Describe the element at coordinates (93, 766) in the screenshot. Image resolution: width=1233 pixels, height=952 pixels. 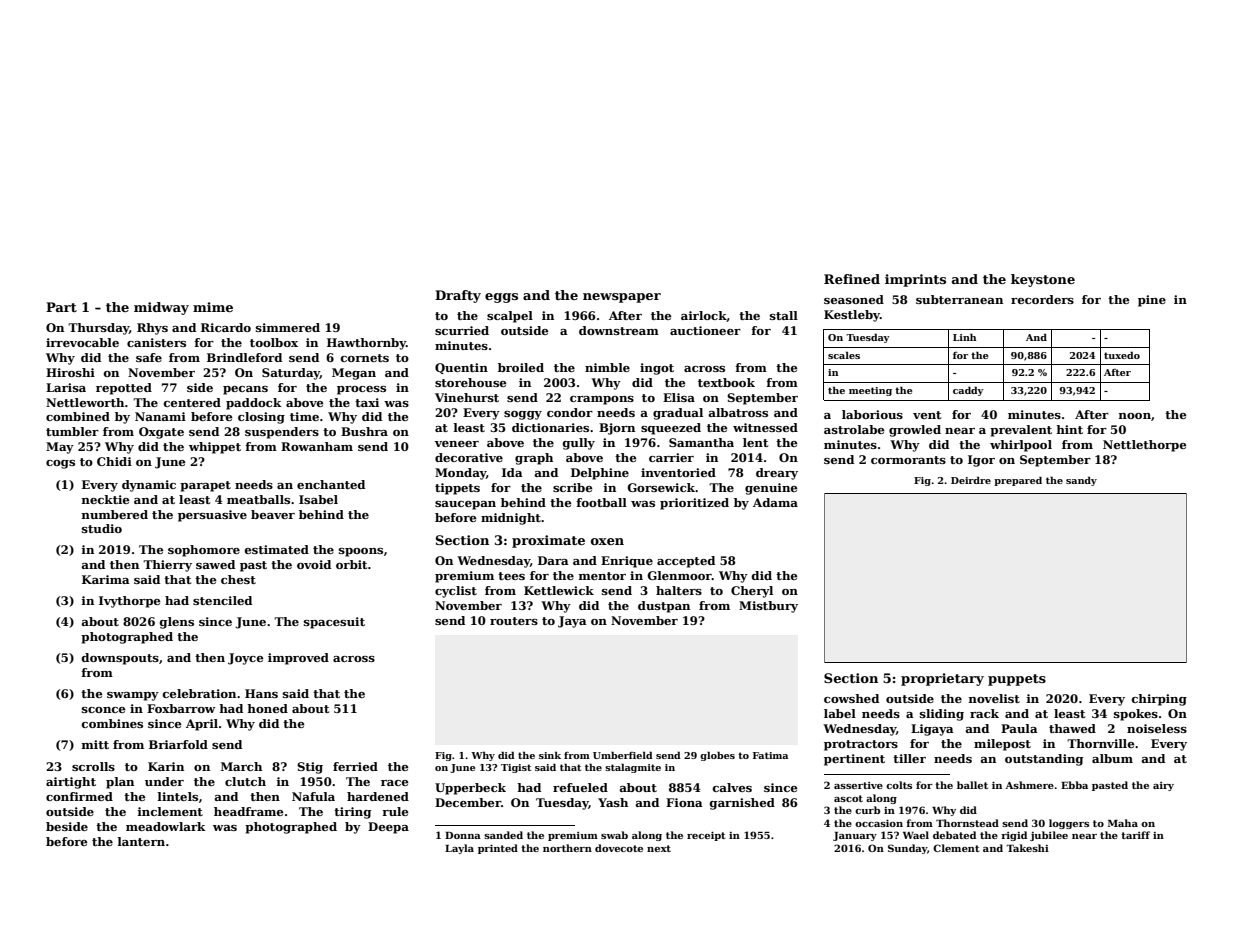
I see `scrolls` at that location.
